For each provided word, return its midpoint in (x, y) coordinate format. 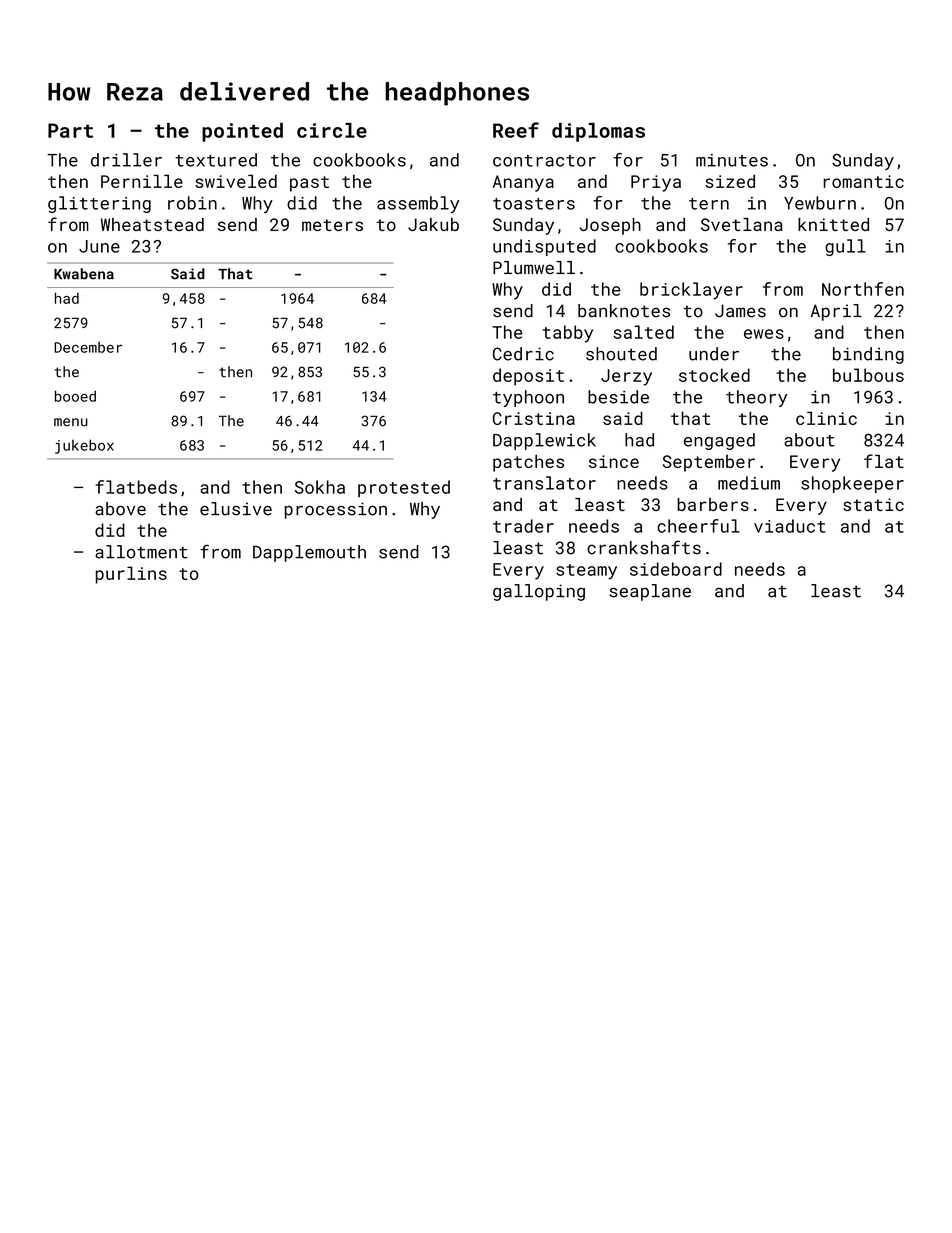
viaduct (789, 526)
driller (126, 160)
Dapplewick (544, 441)
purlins (131, 575)
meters (332, 225)
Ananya (523, 183)
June (99, 246)
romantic (863, 181)
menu (71, 422)
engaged (719, 441)
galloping (539, 592)
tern (709, 204)
